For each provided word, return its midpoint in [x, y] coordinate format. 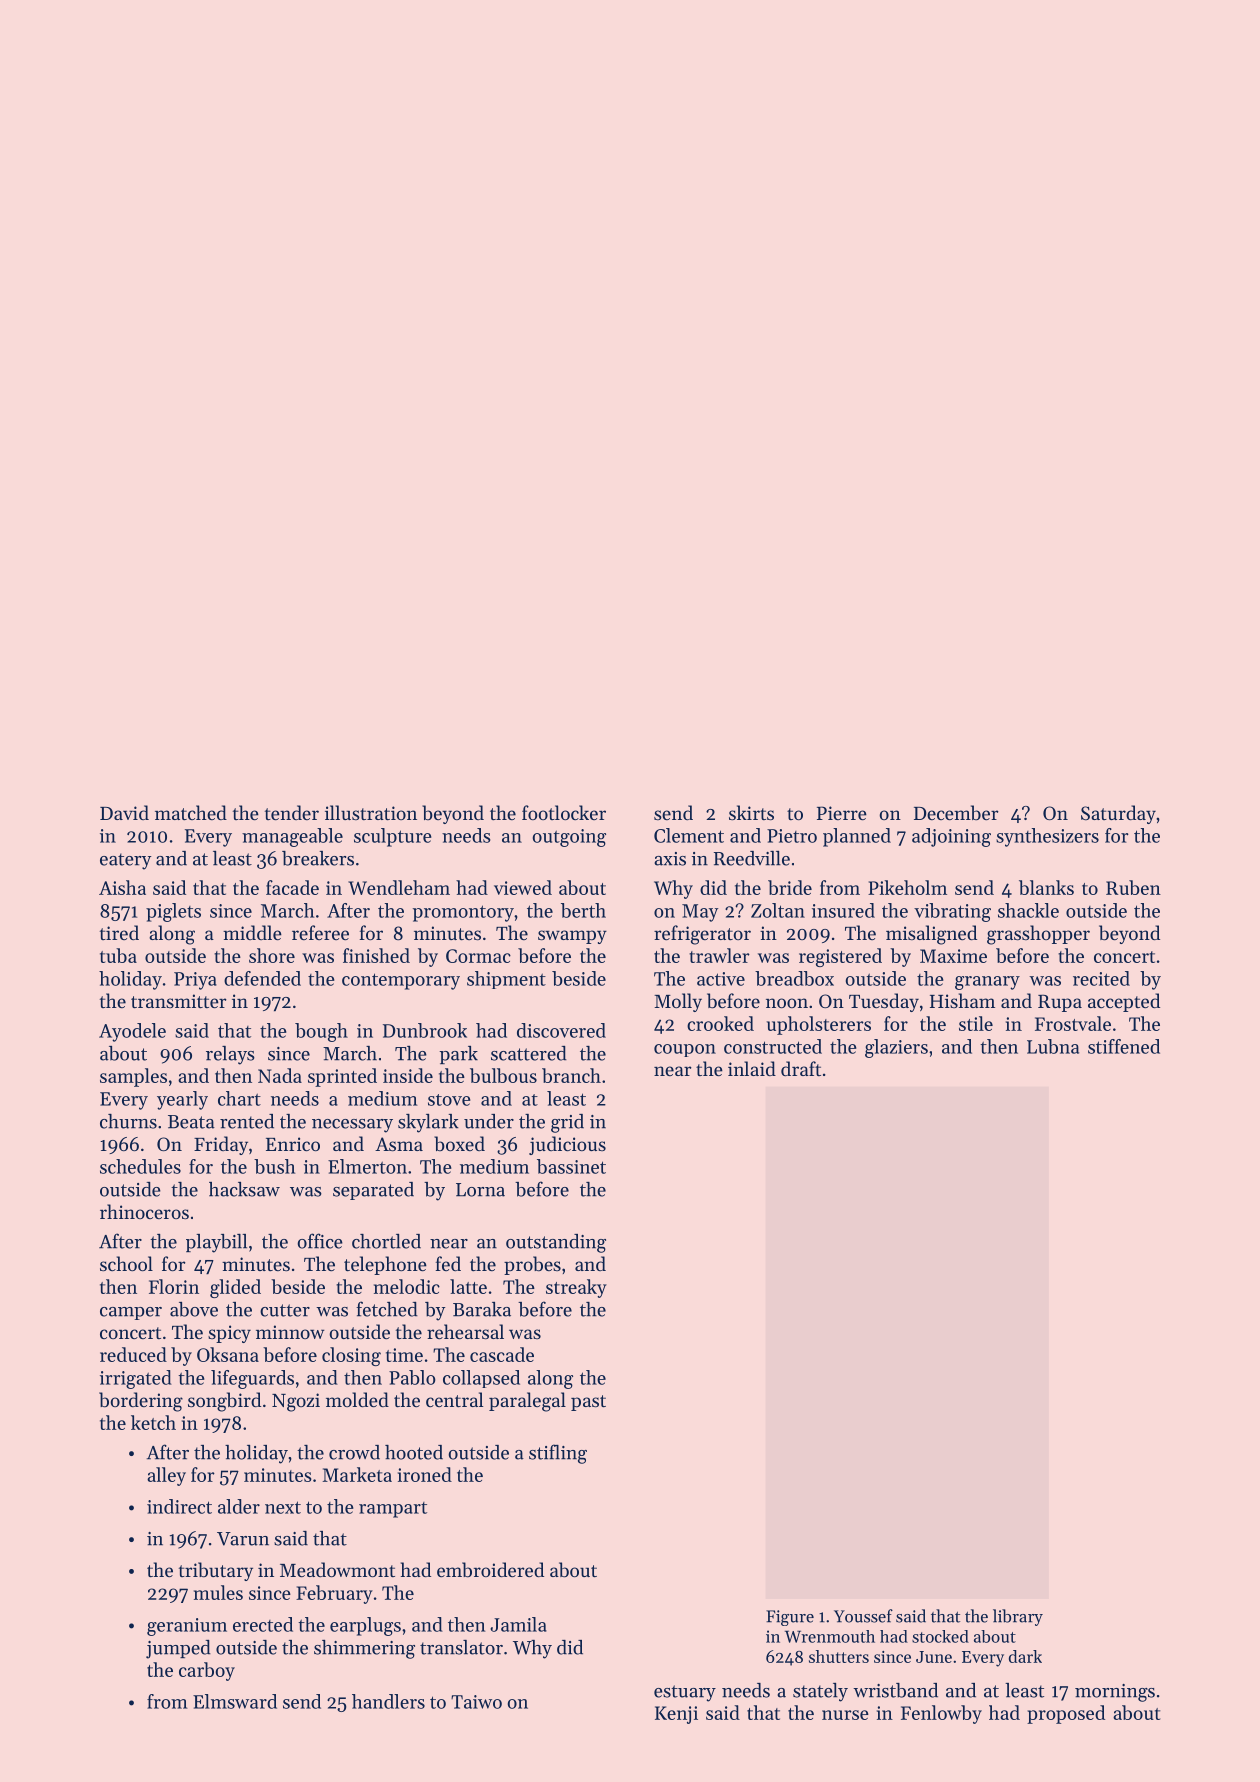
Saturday [1118, 814]
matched [191, 812]
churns [128, 1121]
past [588, 1403]
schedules [140, 1166]
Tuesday [884, 1002]
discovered [561, 1030]
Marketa [357, 1474]
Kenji [676, 1715]
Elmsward [235, 1701]
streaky [576, 1288]
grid [567, 1123]
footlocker [564, 812]
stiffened [1124, 1046]
